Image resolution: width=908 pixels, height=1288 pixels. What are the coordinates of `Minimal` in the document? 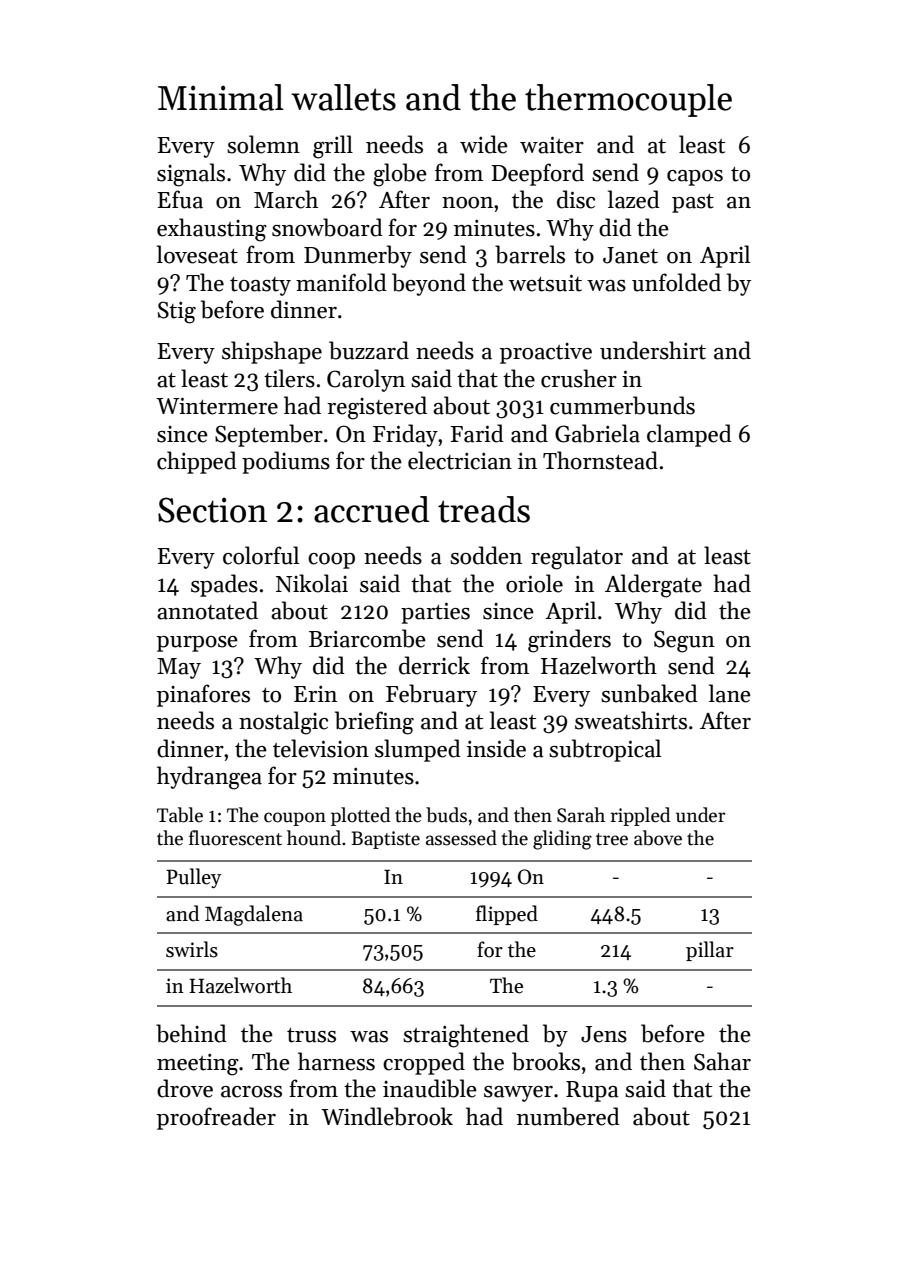 It's located at (221, 97).
